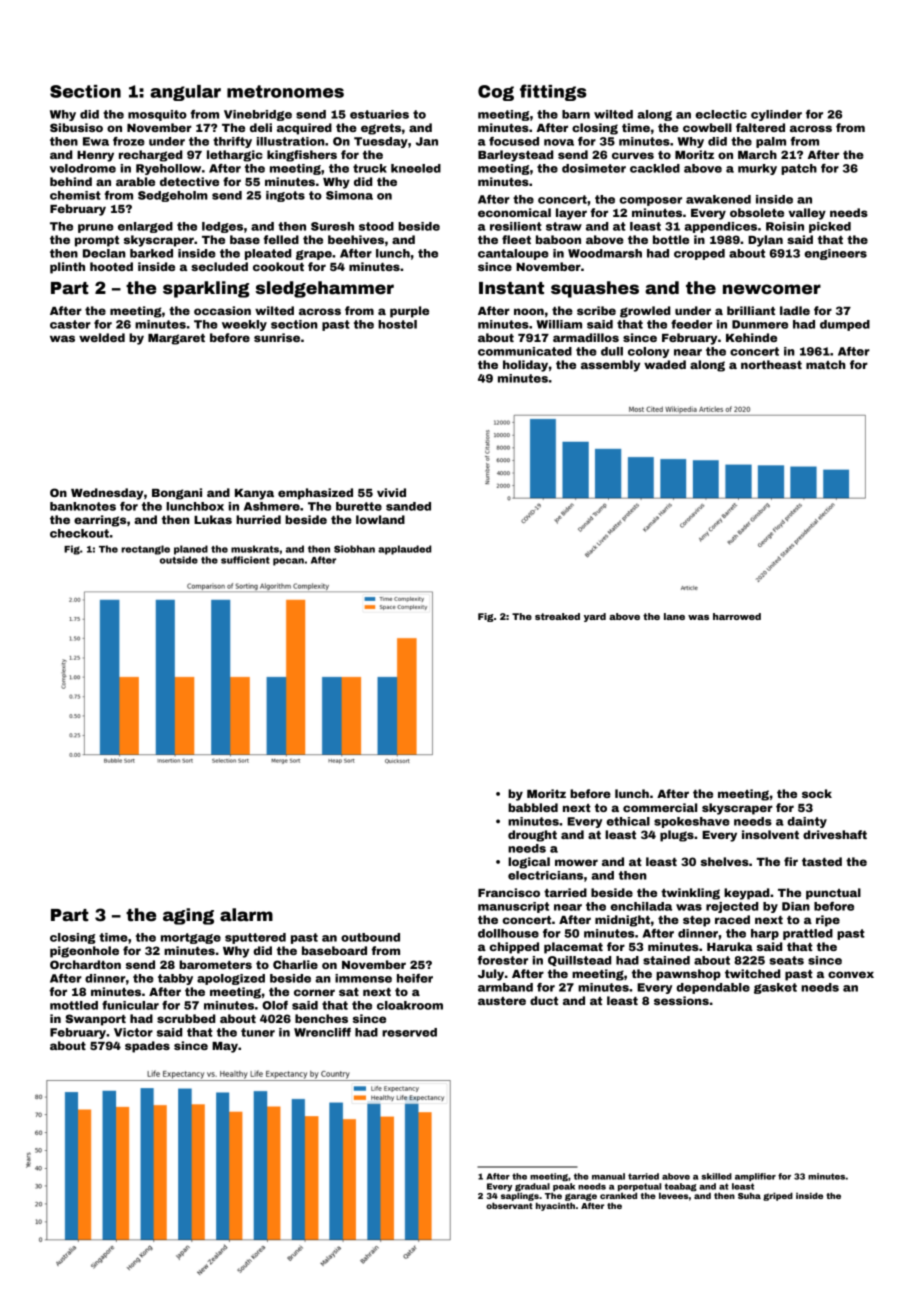 This screenshot has height=1308, width=924. Describe the element at coordinates (608, 1176) in the screenshot. I see `manual` at that location.
